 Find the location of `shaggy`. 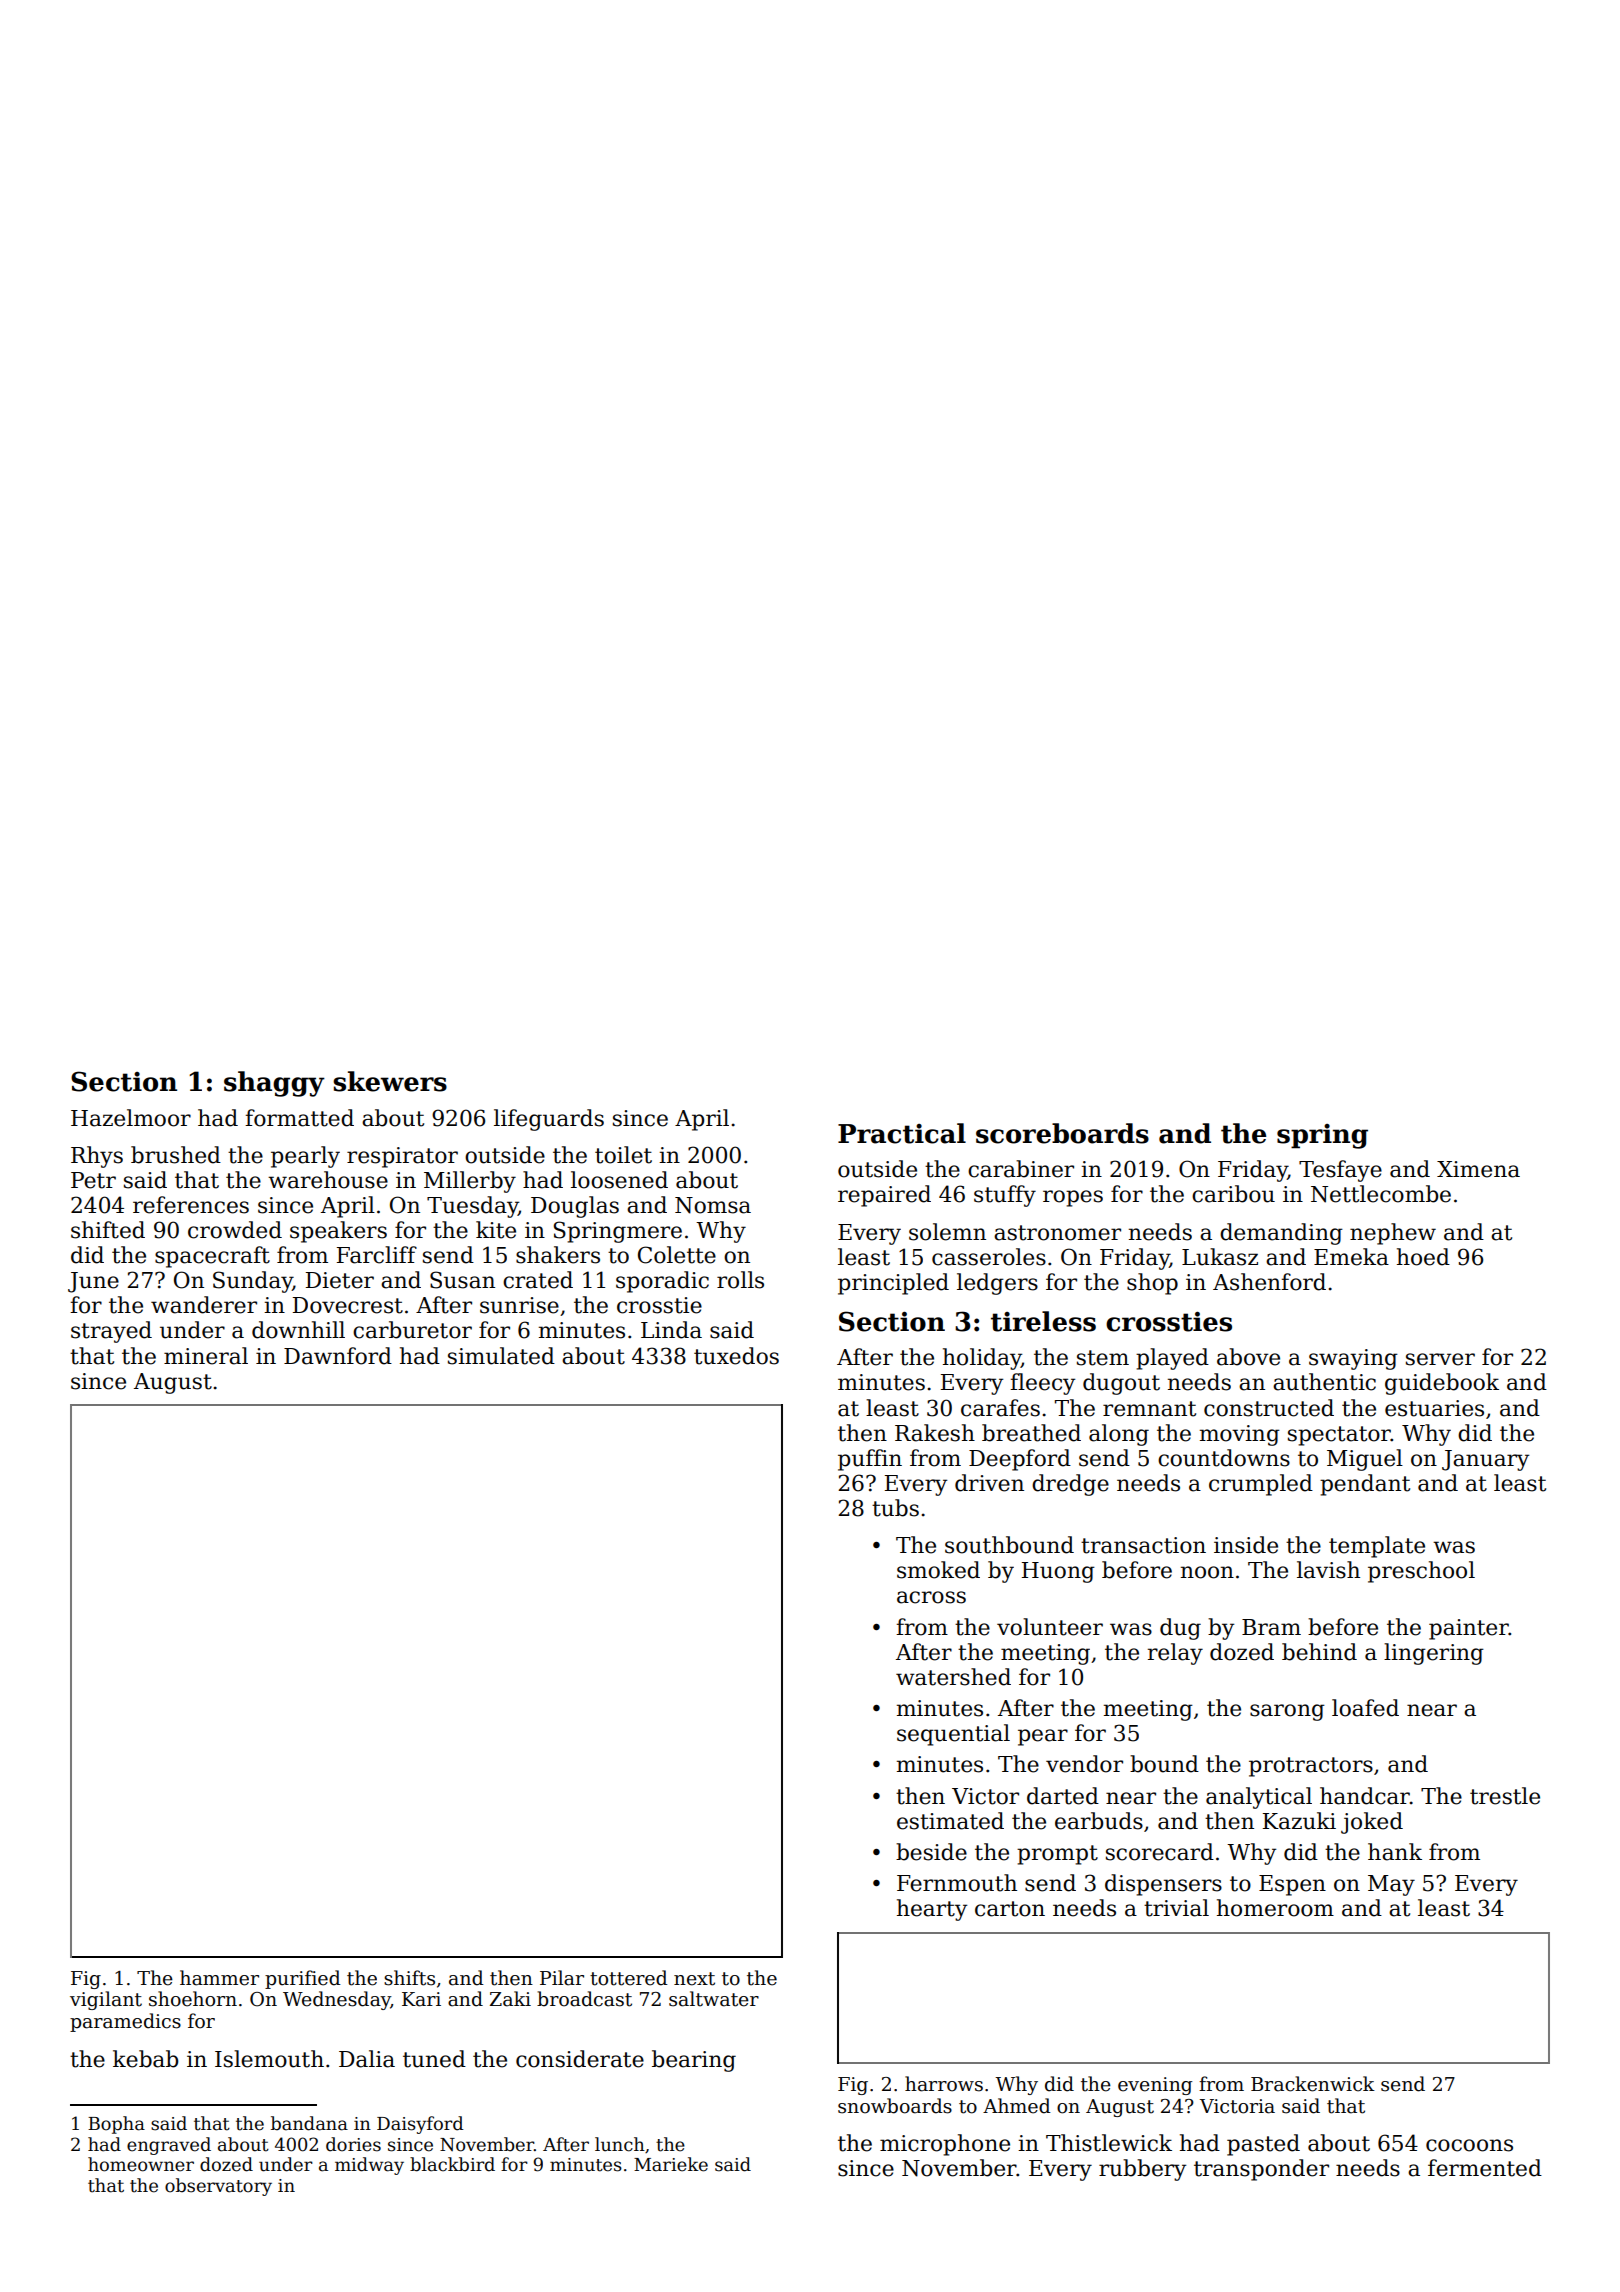

shaggy is located at coordinates (274, 1084).
